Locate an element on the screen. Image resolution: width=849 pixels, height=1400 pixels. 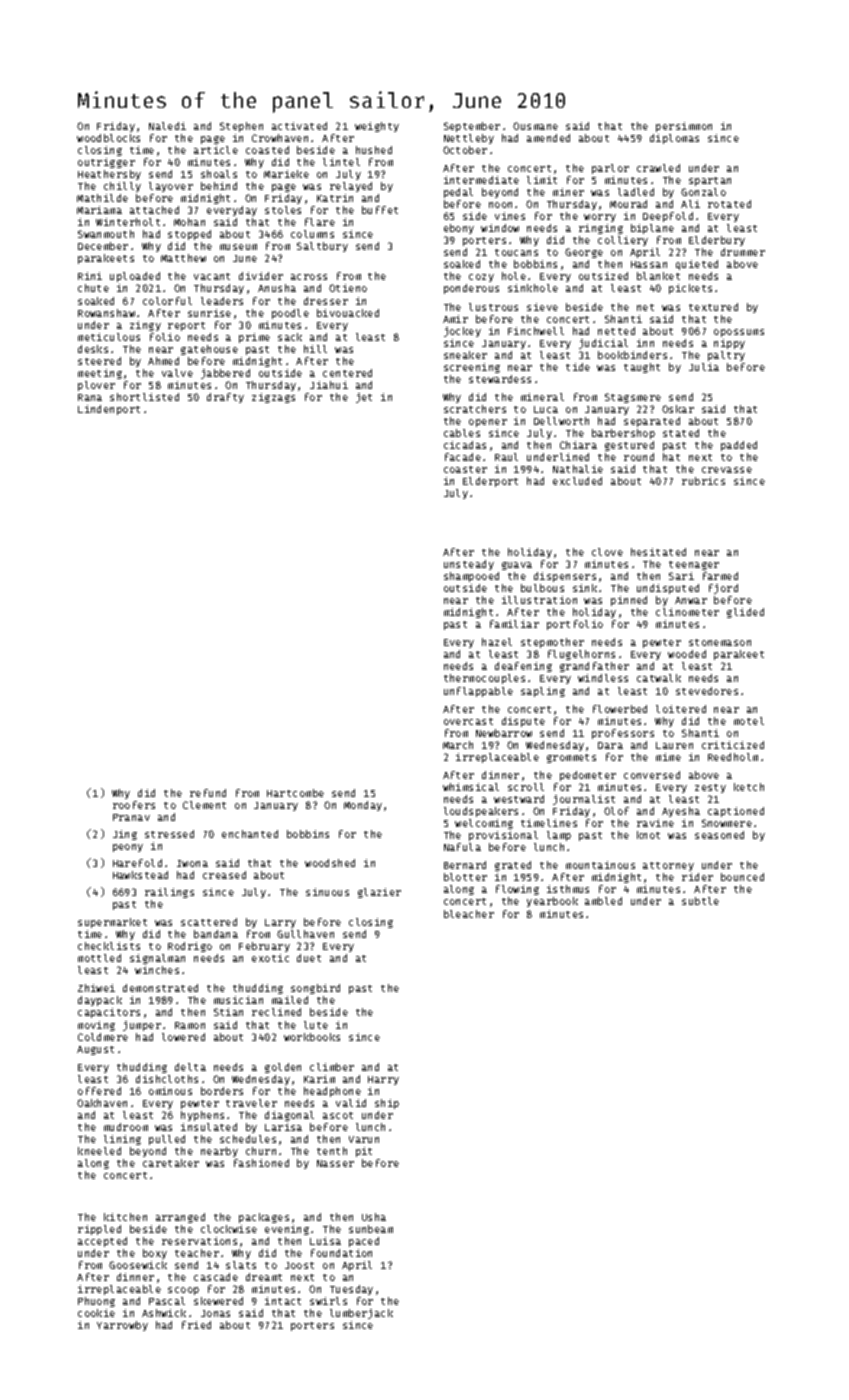
attorney is located at coordinates (668, 866).
